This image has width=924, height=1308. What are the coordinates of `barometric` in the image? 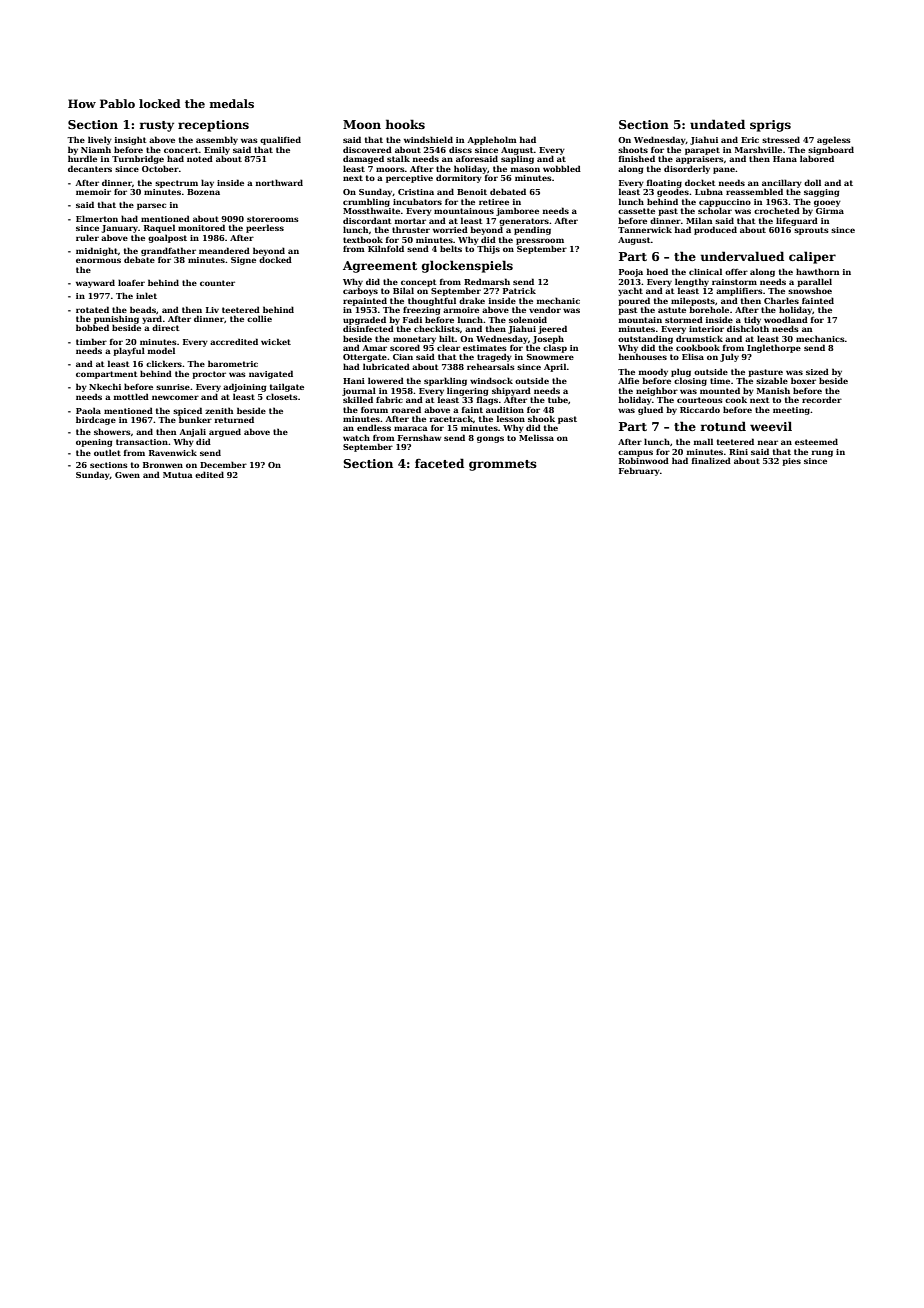 It's located at (233, 363).
